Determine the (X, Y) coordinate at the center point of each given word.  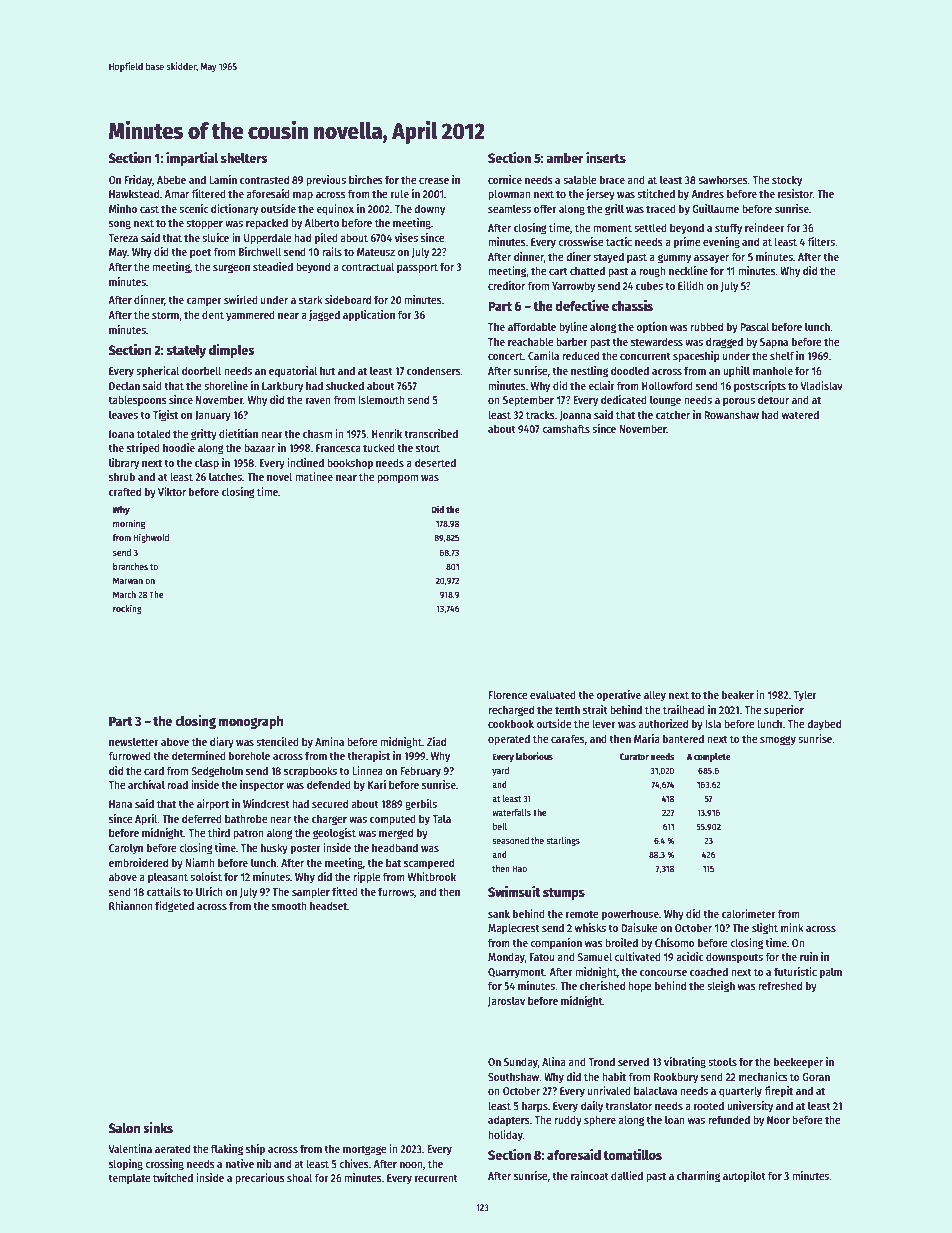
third (219, 832)
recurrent (436, 1178)
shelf (782, 355)
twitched (173, 1177)
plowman (509, 195)
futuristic (795, 971)
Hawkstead (134, 193)
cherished (602, 985)
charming (698, 1177)
